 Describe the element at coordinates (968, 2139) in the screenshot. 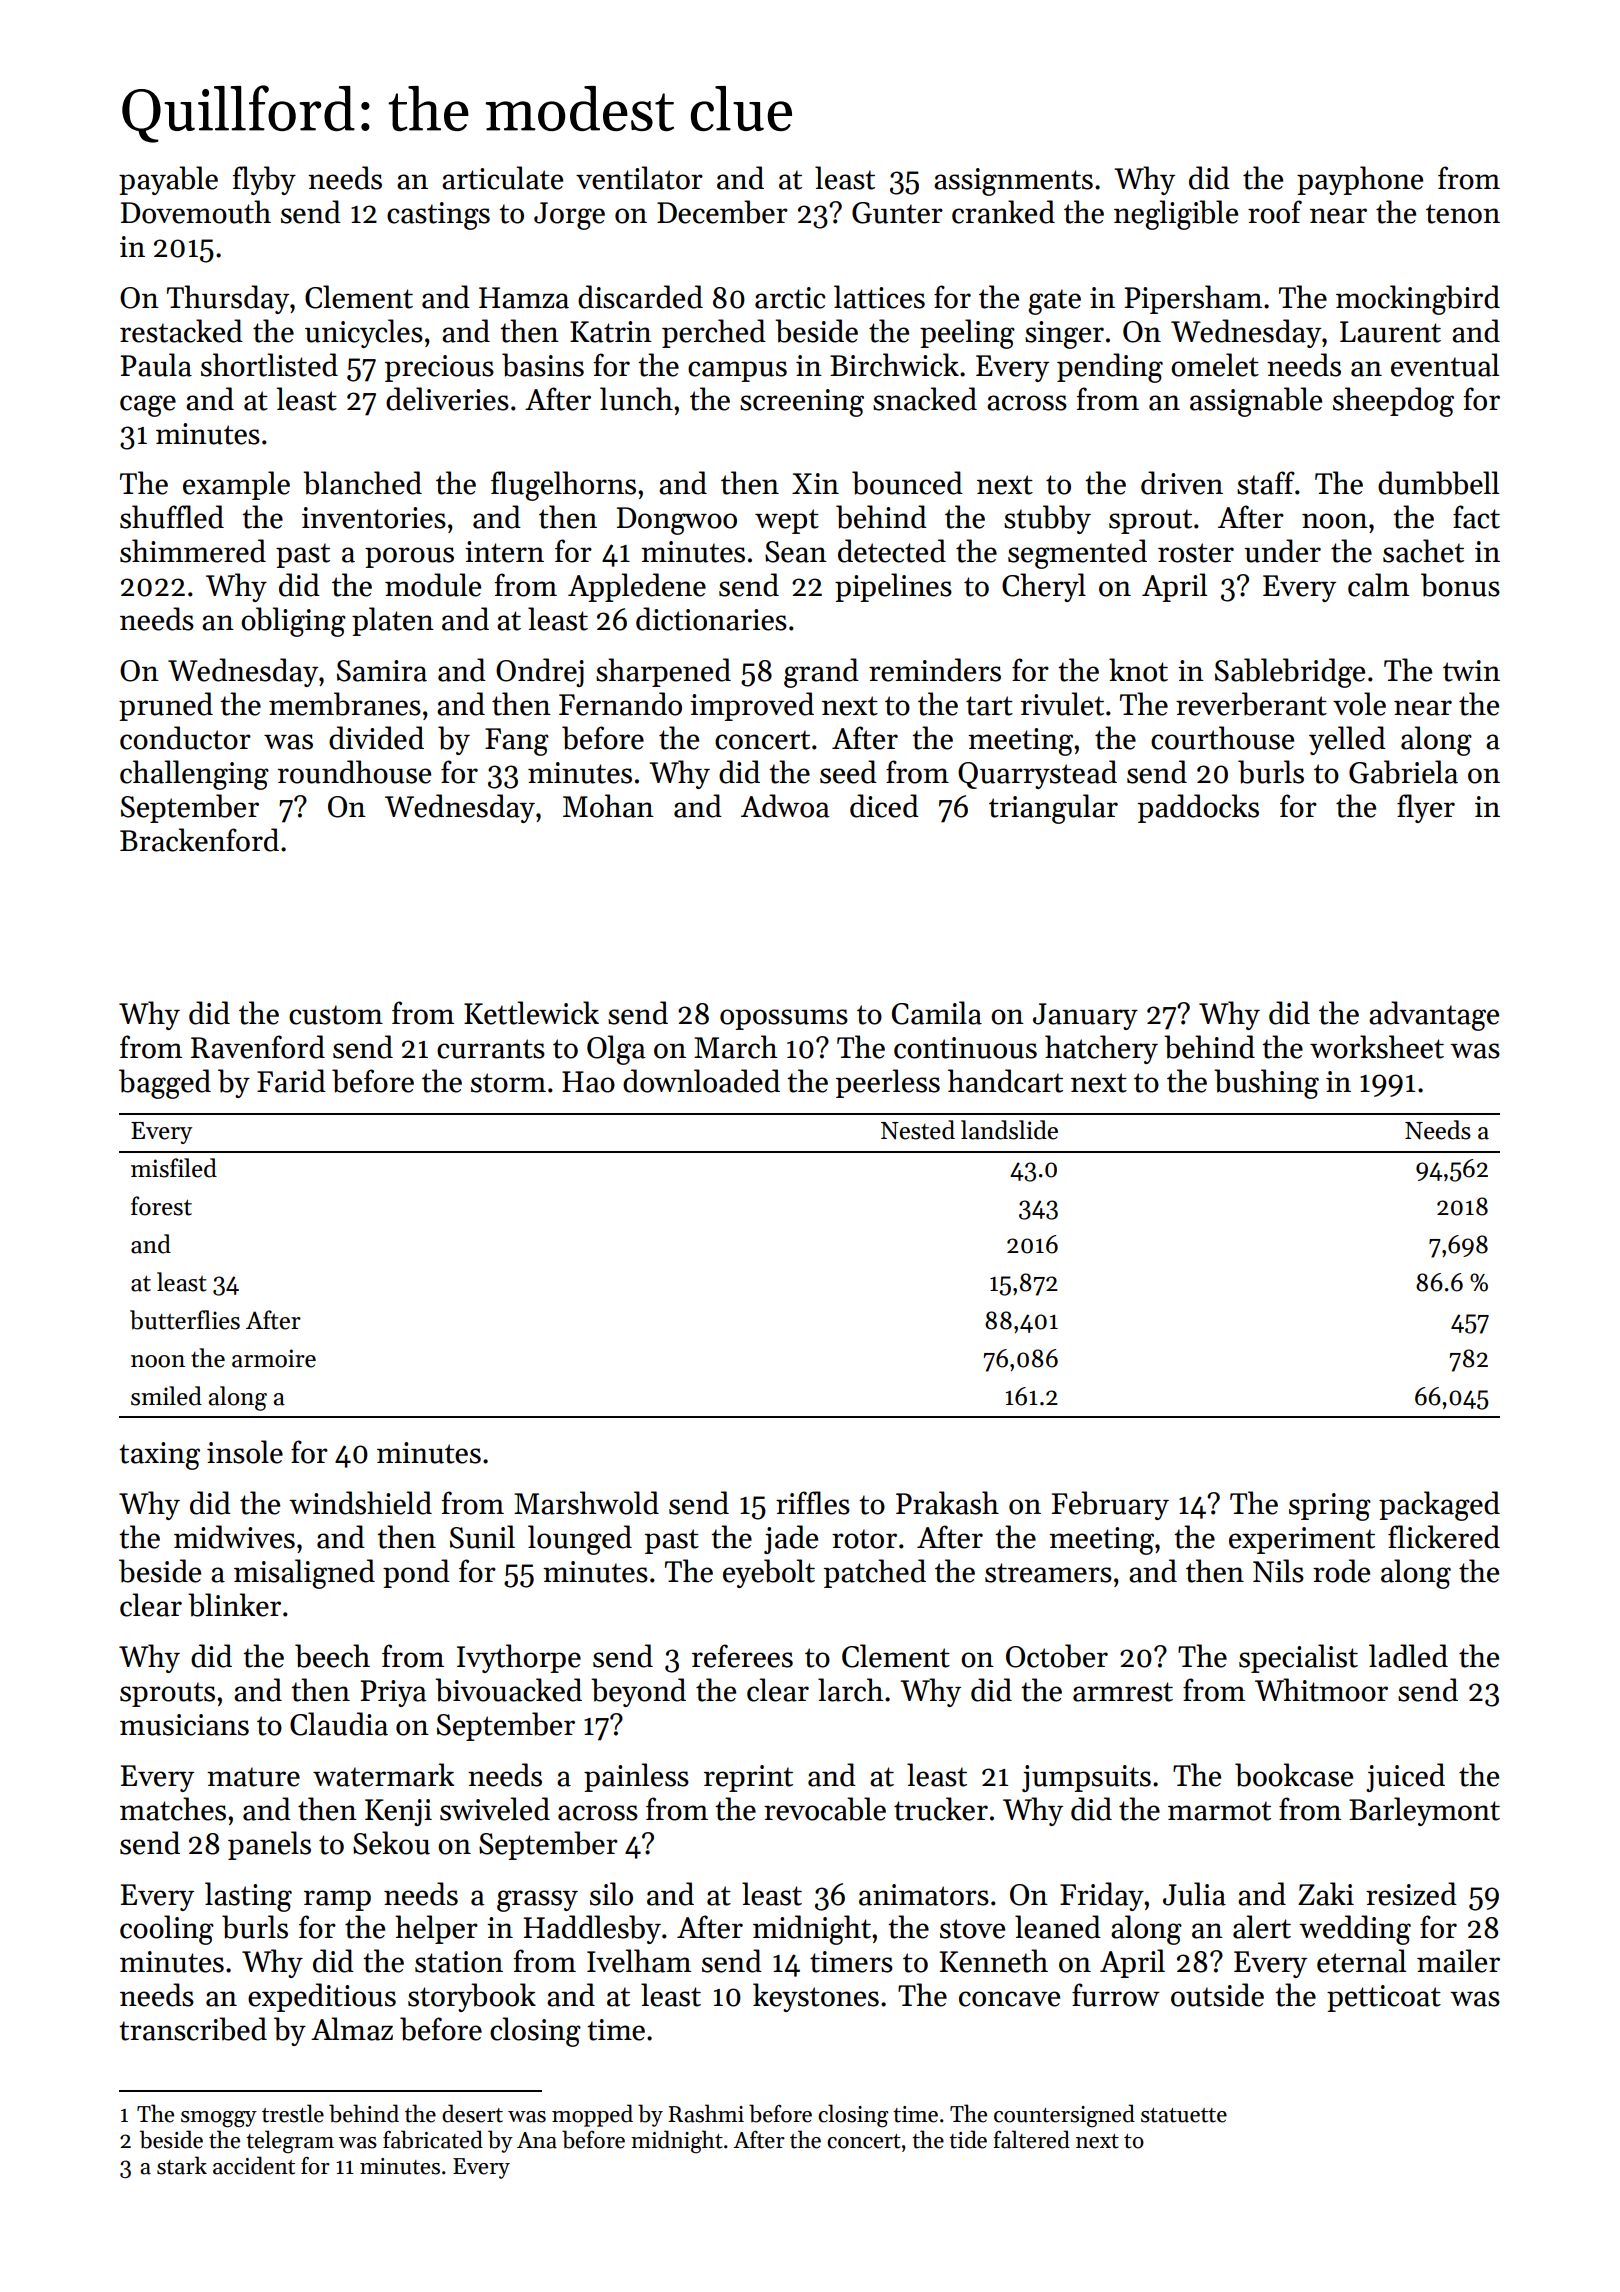

I see `tide` at that location.
